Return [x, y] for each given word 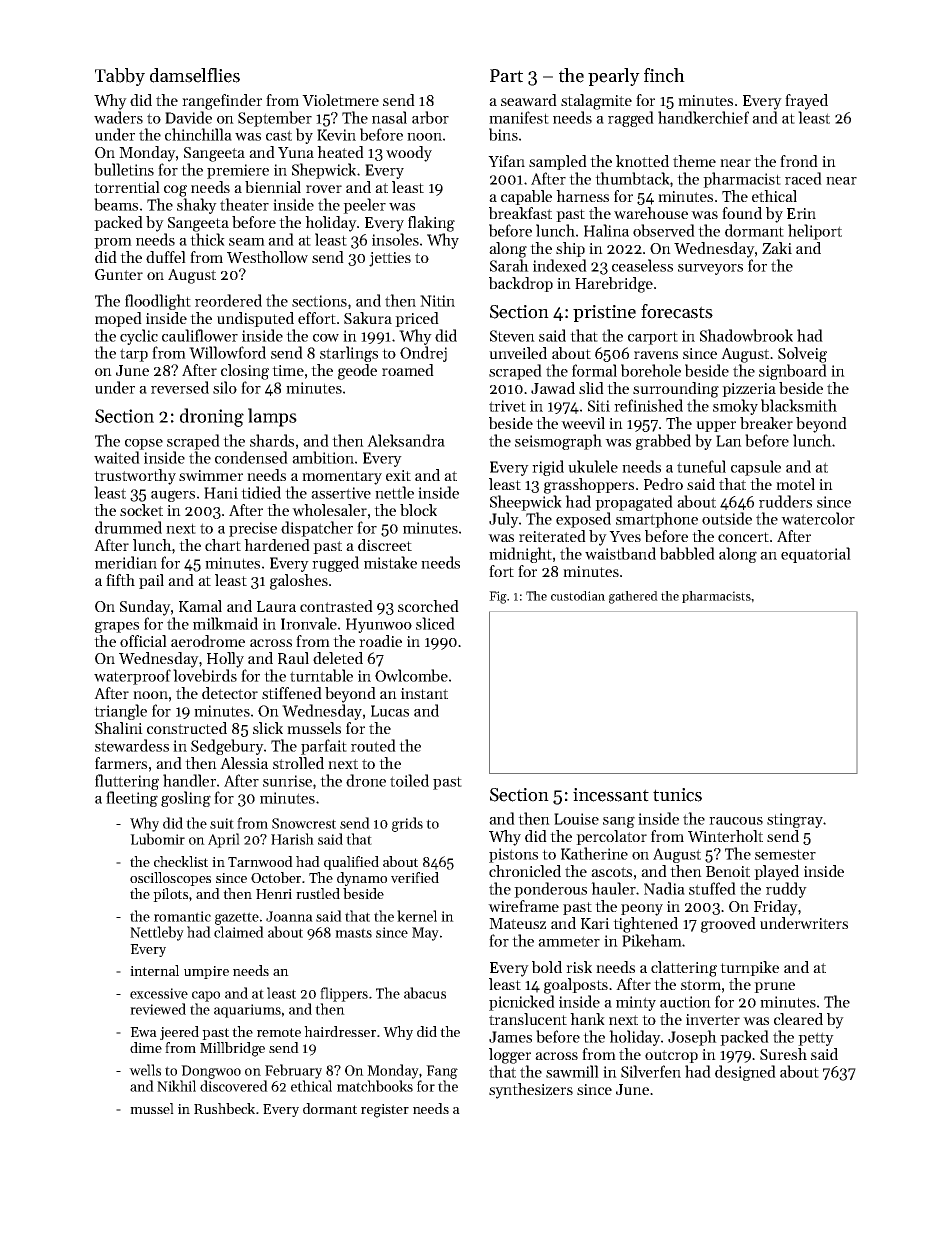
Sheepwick [526, 503]
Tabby [120, 77]
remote [279, 1032]
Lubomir [157, 839]
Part [506, 76]
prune [774, 987]
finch [664, 75]
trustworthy [135, 477]
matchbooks [375, 1086]
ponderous [550, 890]
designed [745, 1073]
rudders [785, 501]
